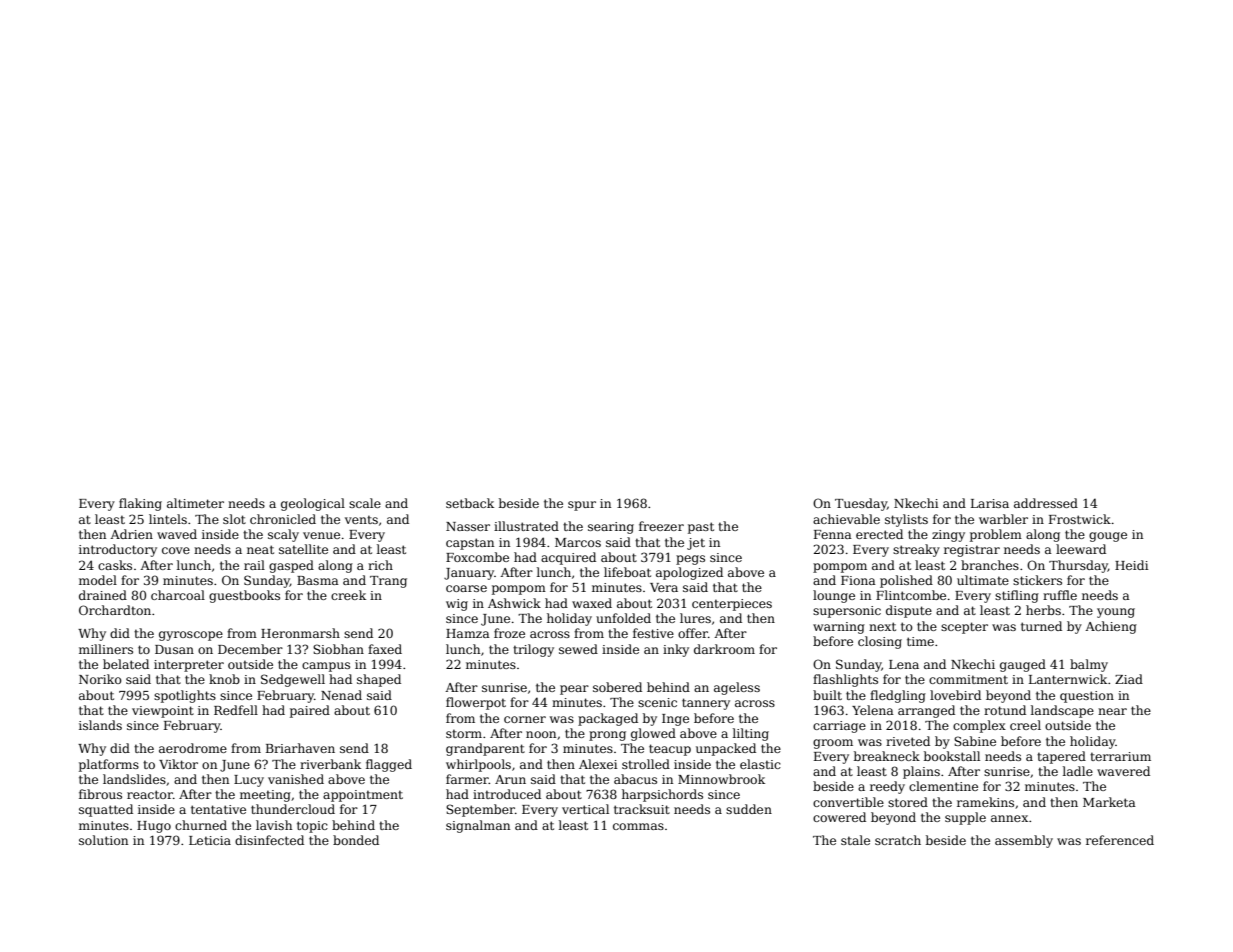 This screenshot has width=1233, height=952. What do you see at coordinates (916, 550) in the screenshot?
I see `streaky` at bounding box center [916, 550].
